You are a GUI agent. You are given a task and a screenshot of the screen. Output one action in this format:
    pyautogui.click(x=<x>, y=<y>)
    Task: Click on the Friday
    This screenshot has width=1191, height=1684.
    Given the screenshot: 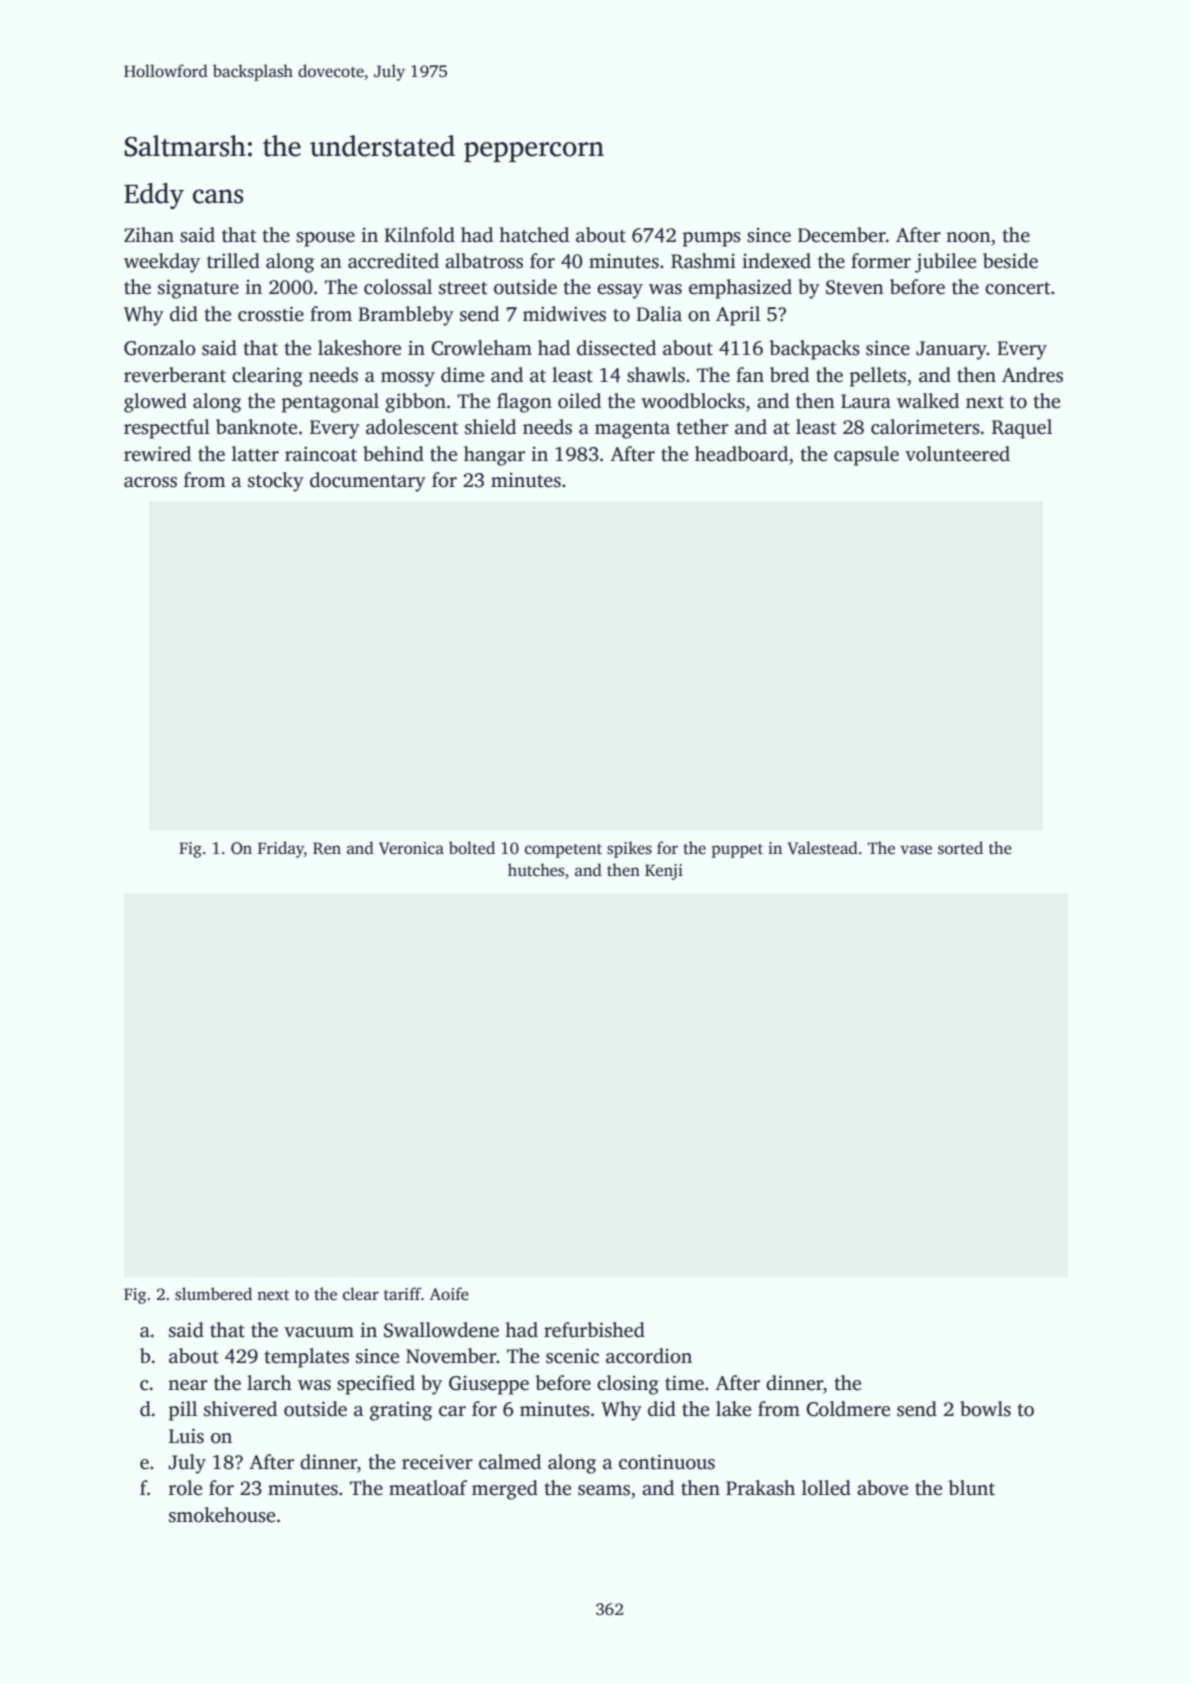 What is the action you would take?
    pyautogui.click(x=281, y=849)
